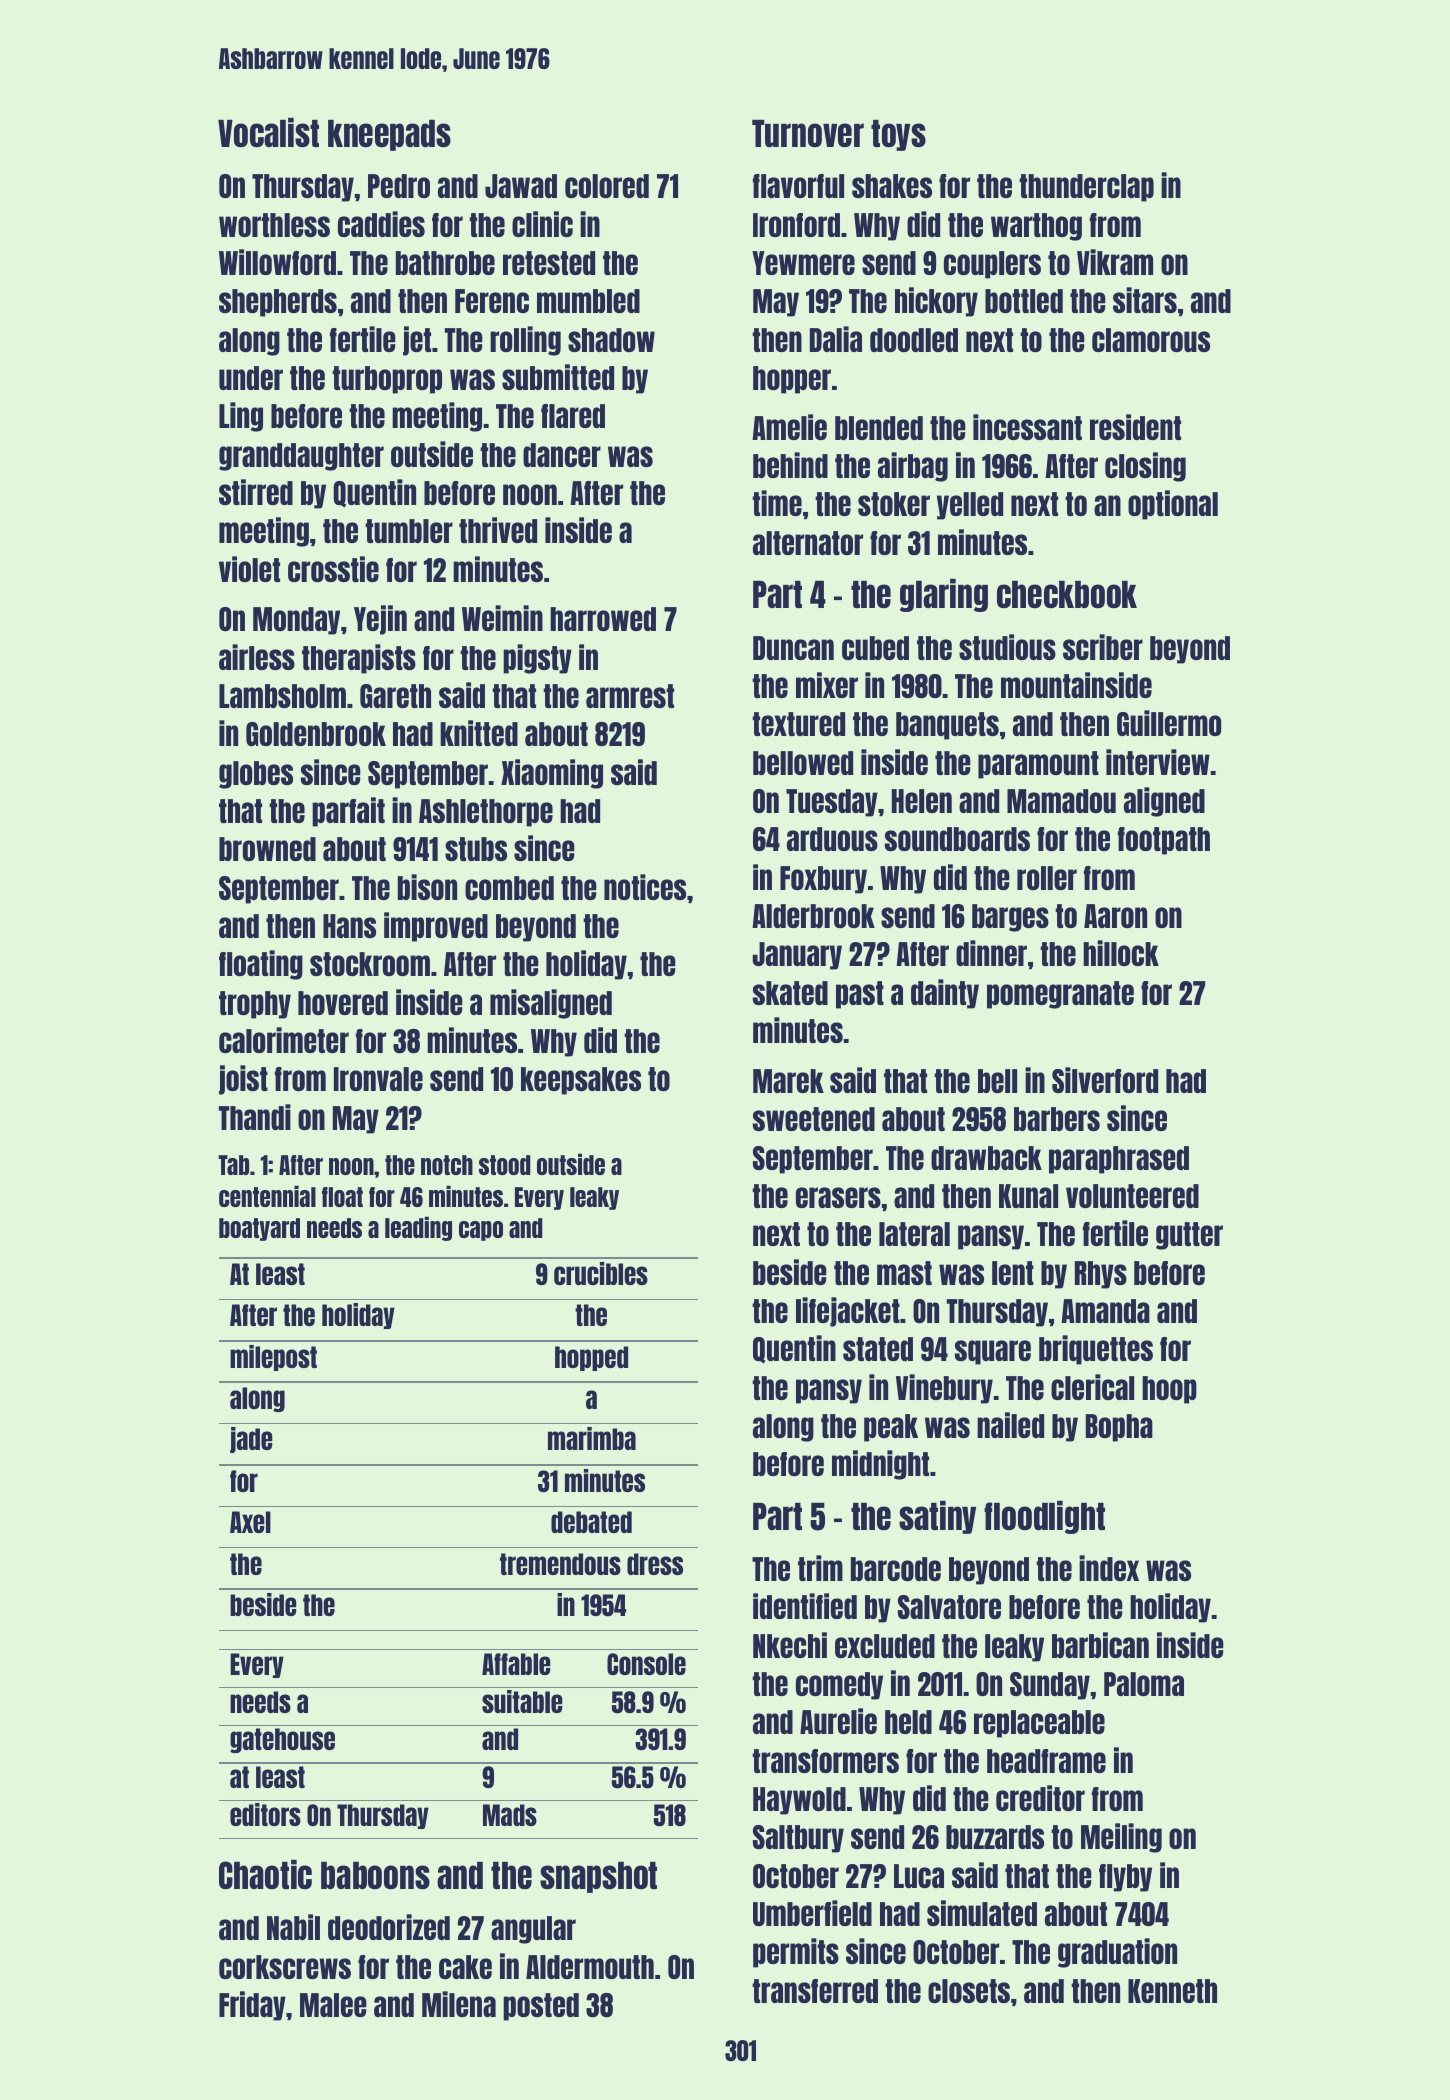  I want to click on closing, so click(1145, 467).
